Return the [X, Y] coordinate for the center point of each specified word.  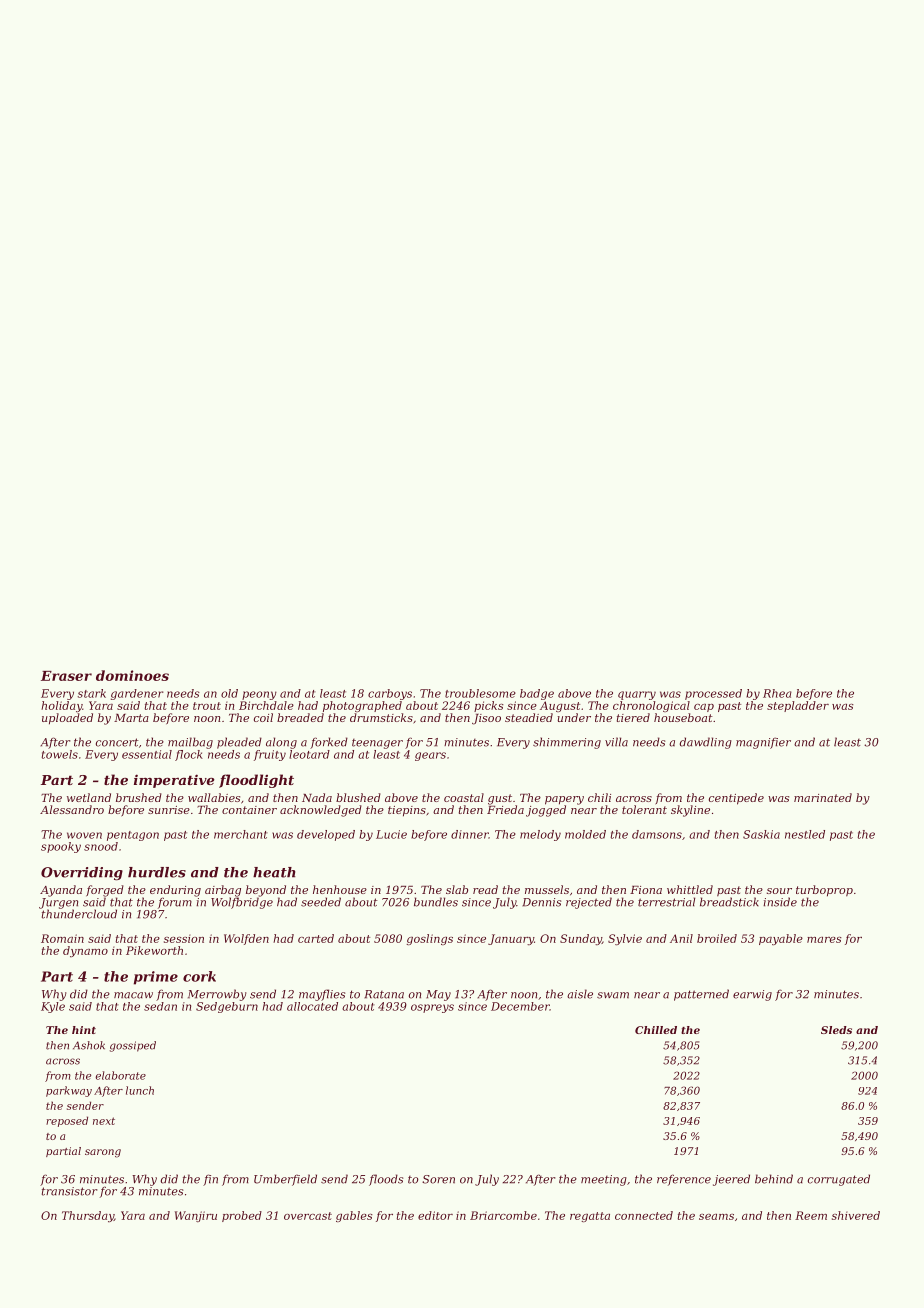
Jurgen [58, 903]
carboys [390, 694]
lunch [140, 1090]
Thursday [88, 1216]
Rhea [777, 693]
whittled [690, 889]
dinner [470, 834]
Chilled [656, 1030]
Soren [438, 1179]
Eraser [66, 676]
